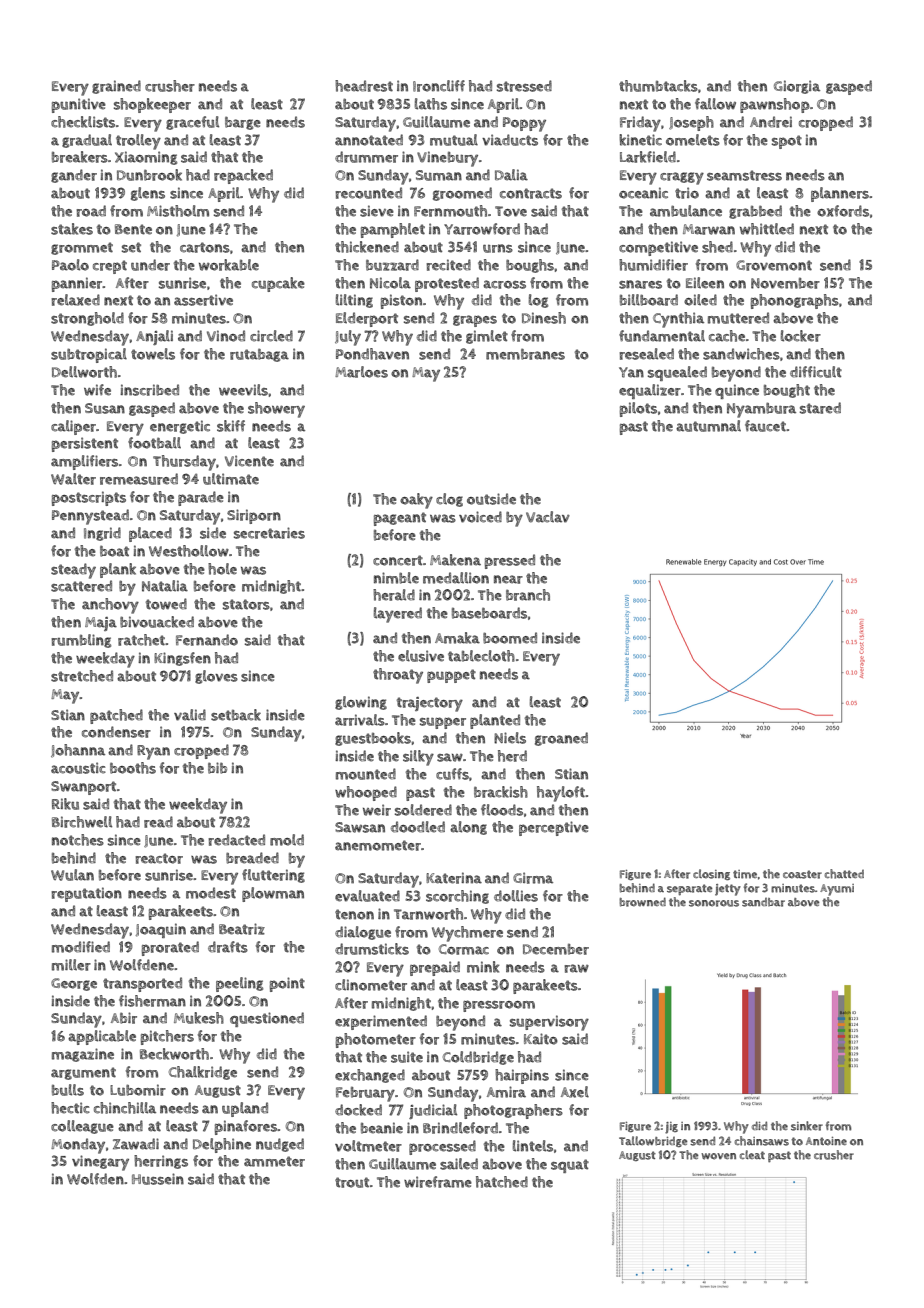 Image resolution: width=924 pixels, height=1308 pixels. I want to click on Vaclav, so click(548, 517).
